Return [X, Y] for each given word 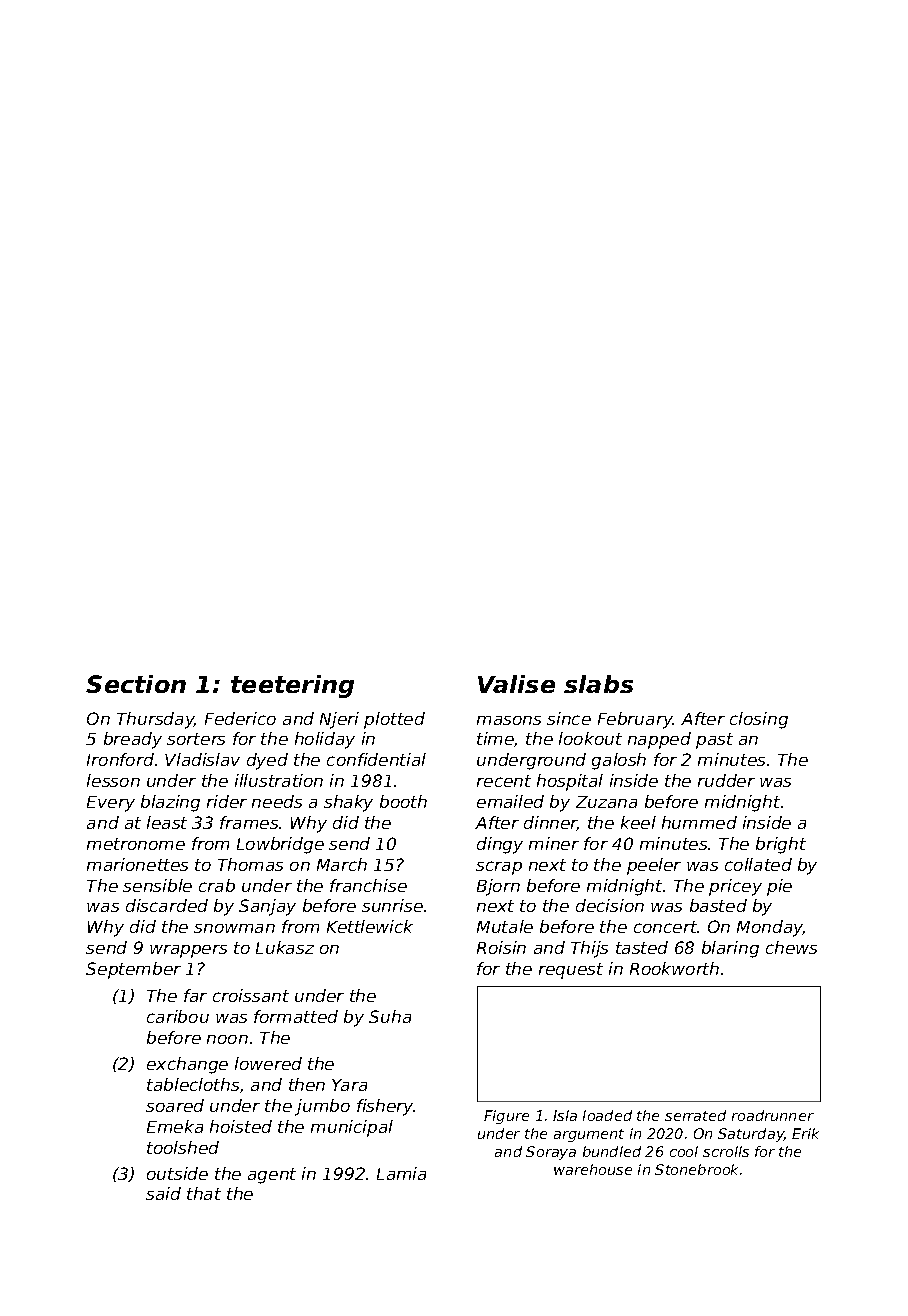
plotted [394, 720]
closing [759, 720]
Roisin [501, 947]
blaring [730, 949]
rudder [726, 780]
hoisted [241, 1126]
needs [277, 801]
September [133, 970]
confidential [376, 759]
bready [133, 740]
